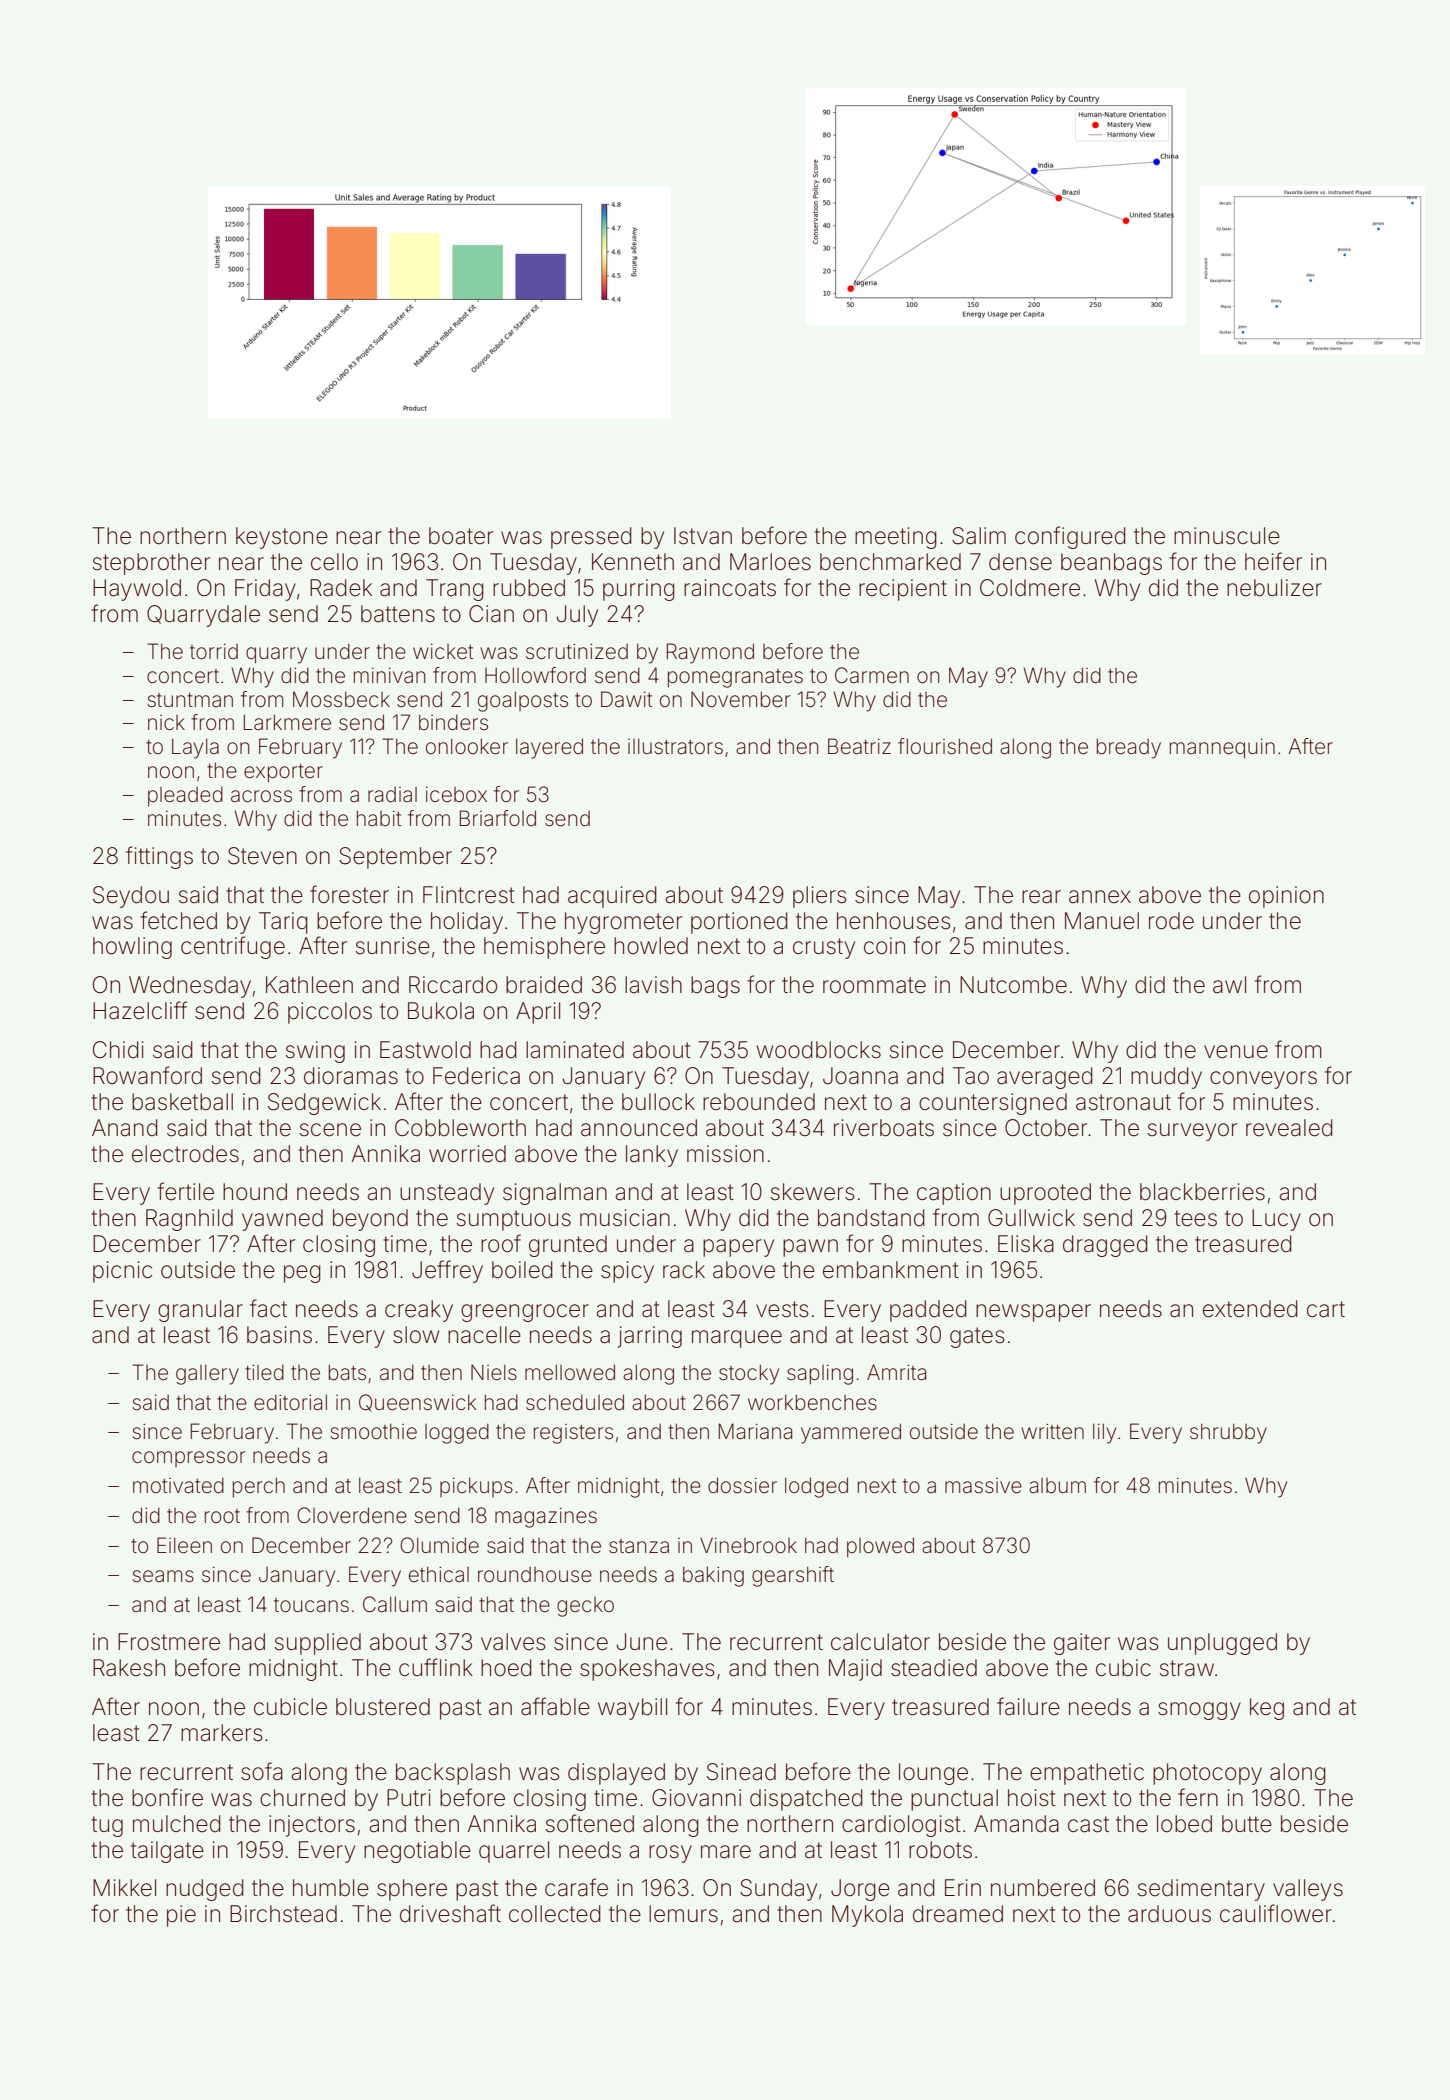 The image size is (1450, 2100). What do you see at coordinates (725, 1154) in the document?
I see `mission` at bounding box center [725, 1154].
